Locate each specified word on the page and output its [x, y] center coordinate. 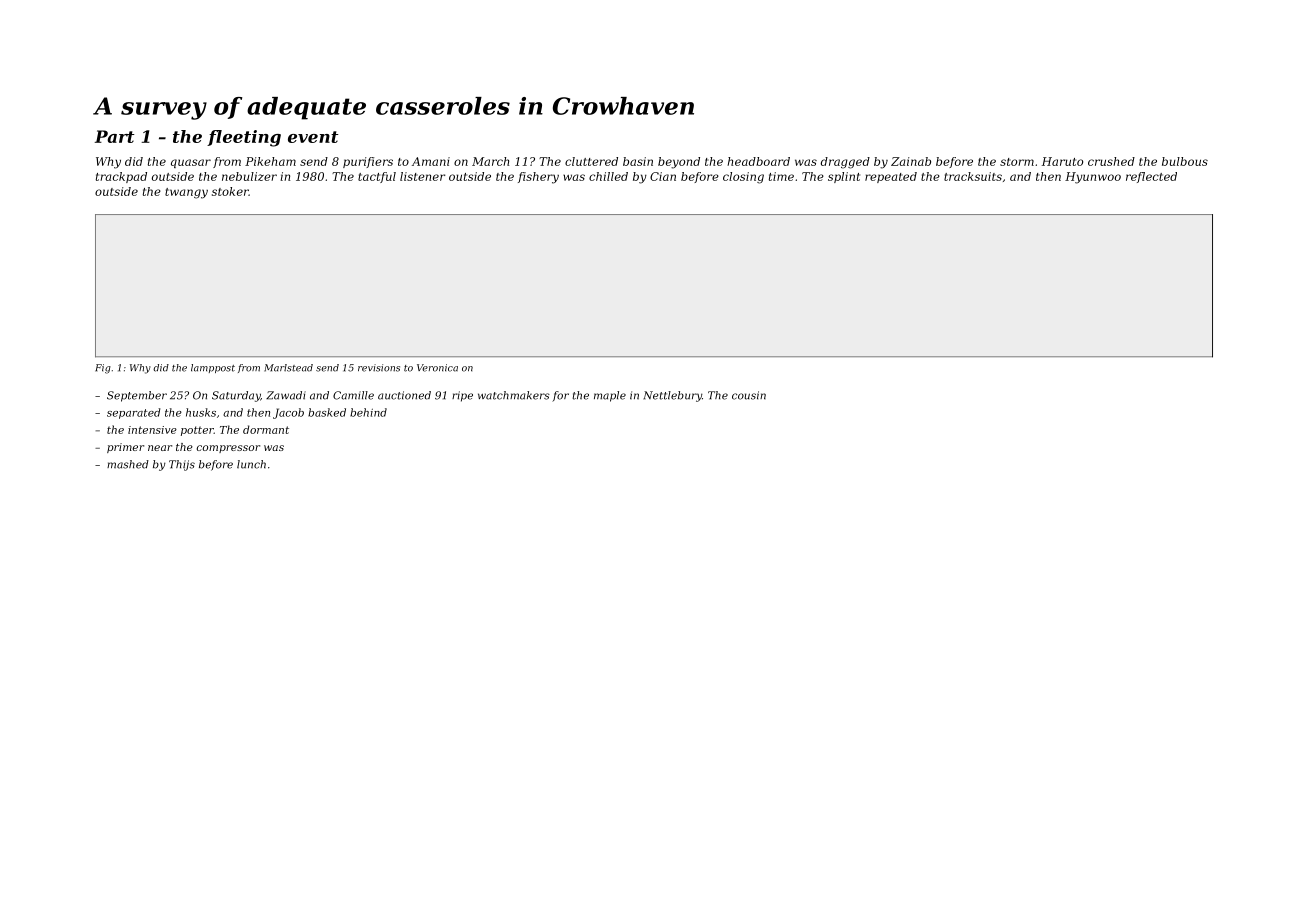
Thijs [182, 465]
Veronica [437, 368]
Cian [663, 176]
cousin [749, 395]
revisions [379, 368]
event [313, 137]
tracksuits [973, 176]
